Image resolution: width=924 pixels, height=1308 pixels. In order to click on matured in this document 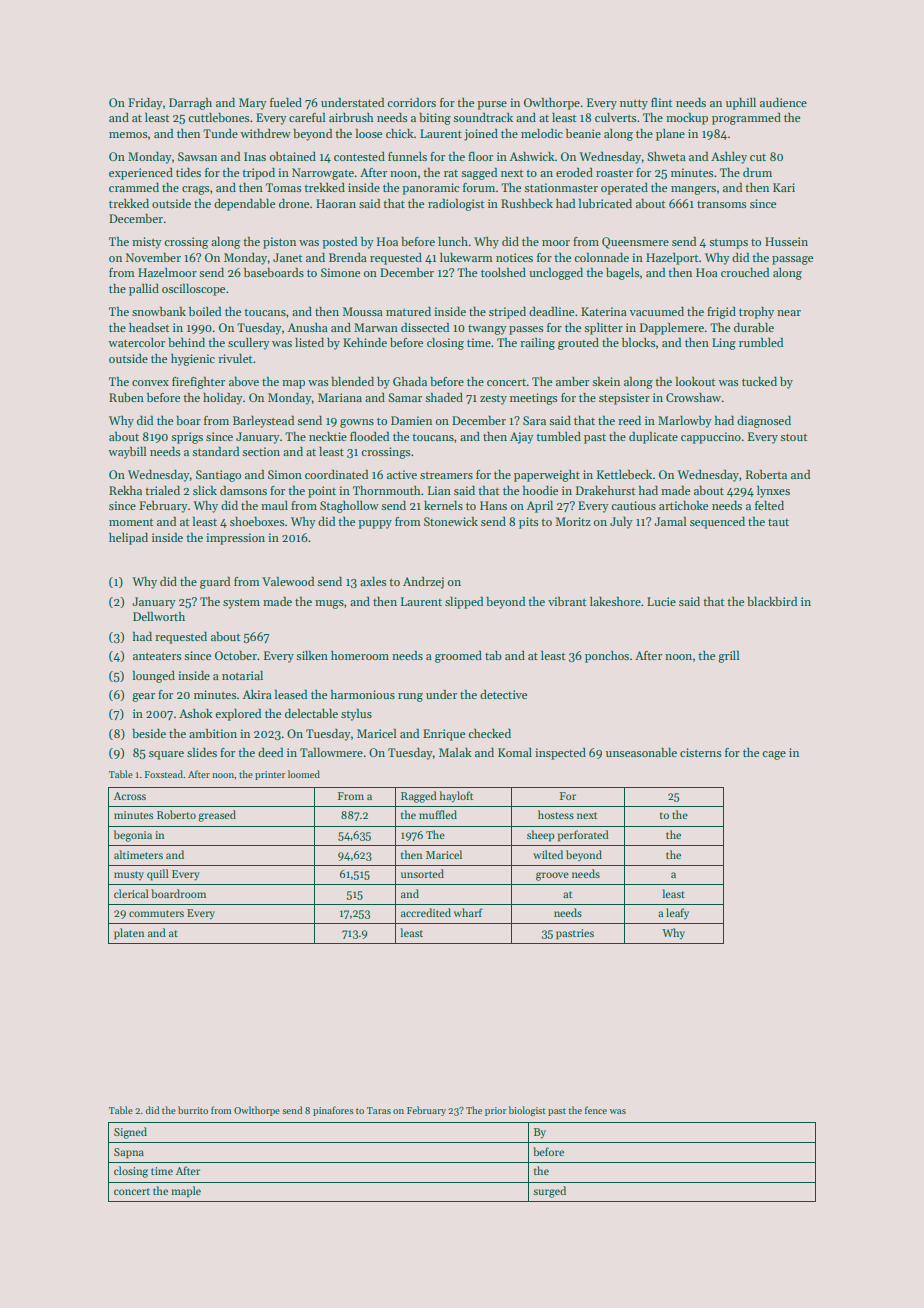, I will do `click(408, 311)`.
